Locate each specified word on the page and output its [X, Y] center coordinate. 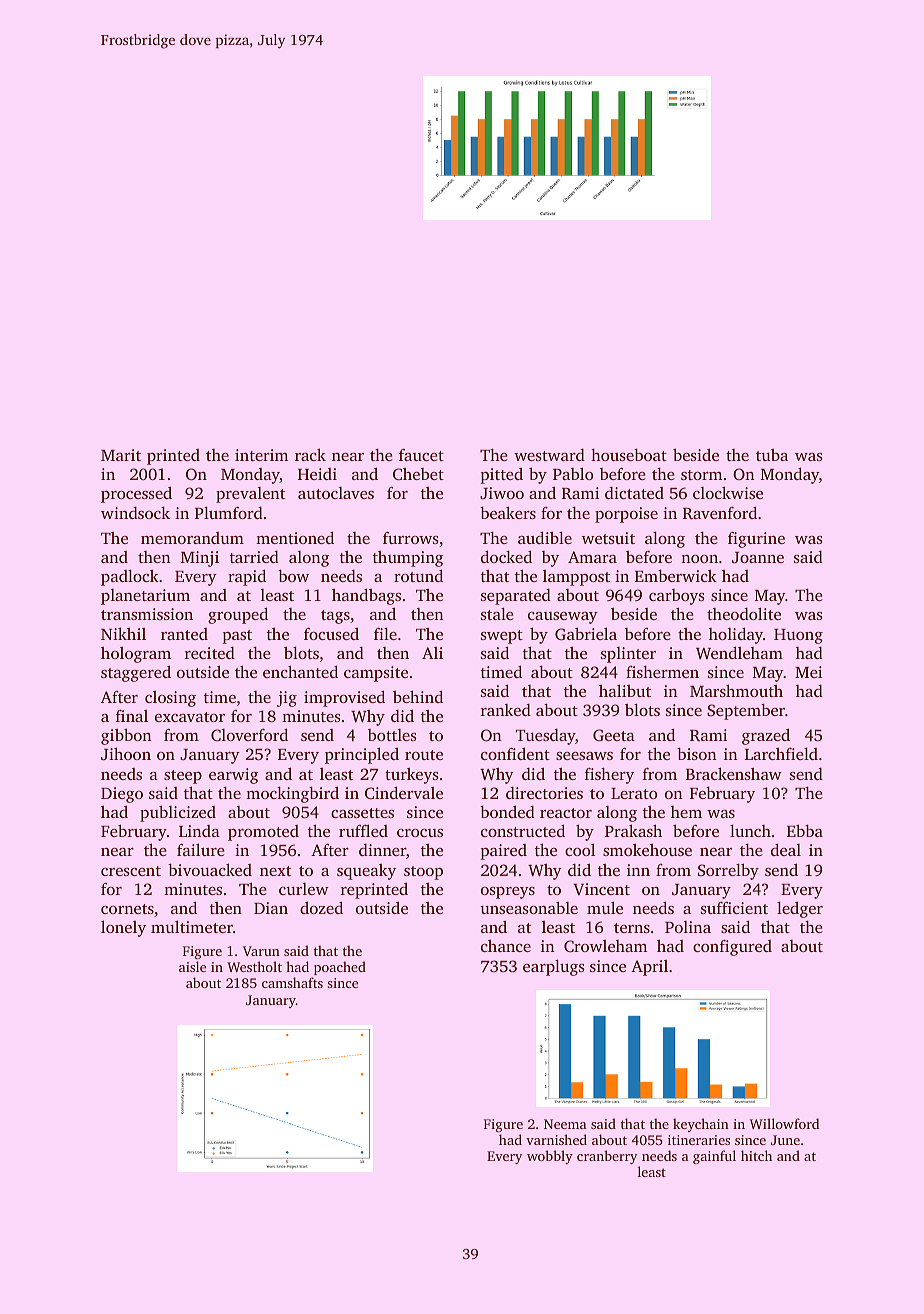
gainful [714, 1157]
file [385, 633]
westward [549, 455]
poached [340, 968]
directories [544, 793]
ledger [800, 909]
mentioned [295, 537]
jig [287, 699]
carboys [677, 597]
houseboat [629, 455]
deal [786, 849]
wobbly [550, 1157]
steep [183, 777]
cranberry [607, 1157]
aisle [192, 966]
